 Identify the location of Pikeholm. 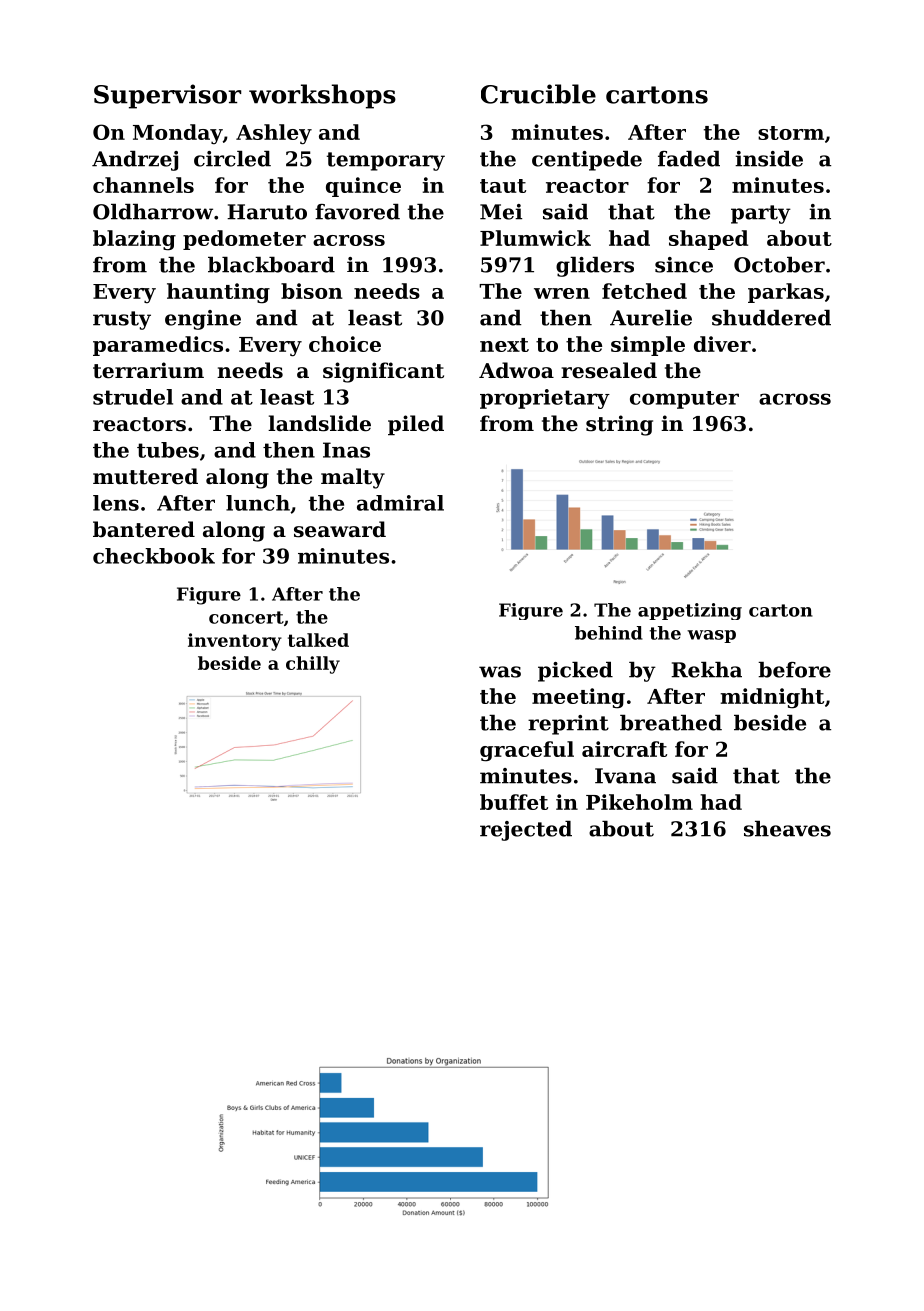
(639, 802).
